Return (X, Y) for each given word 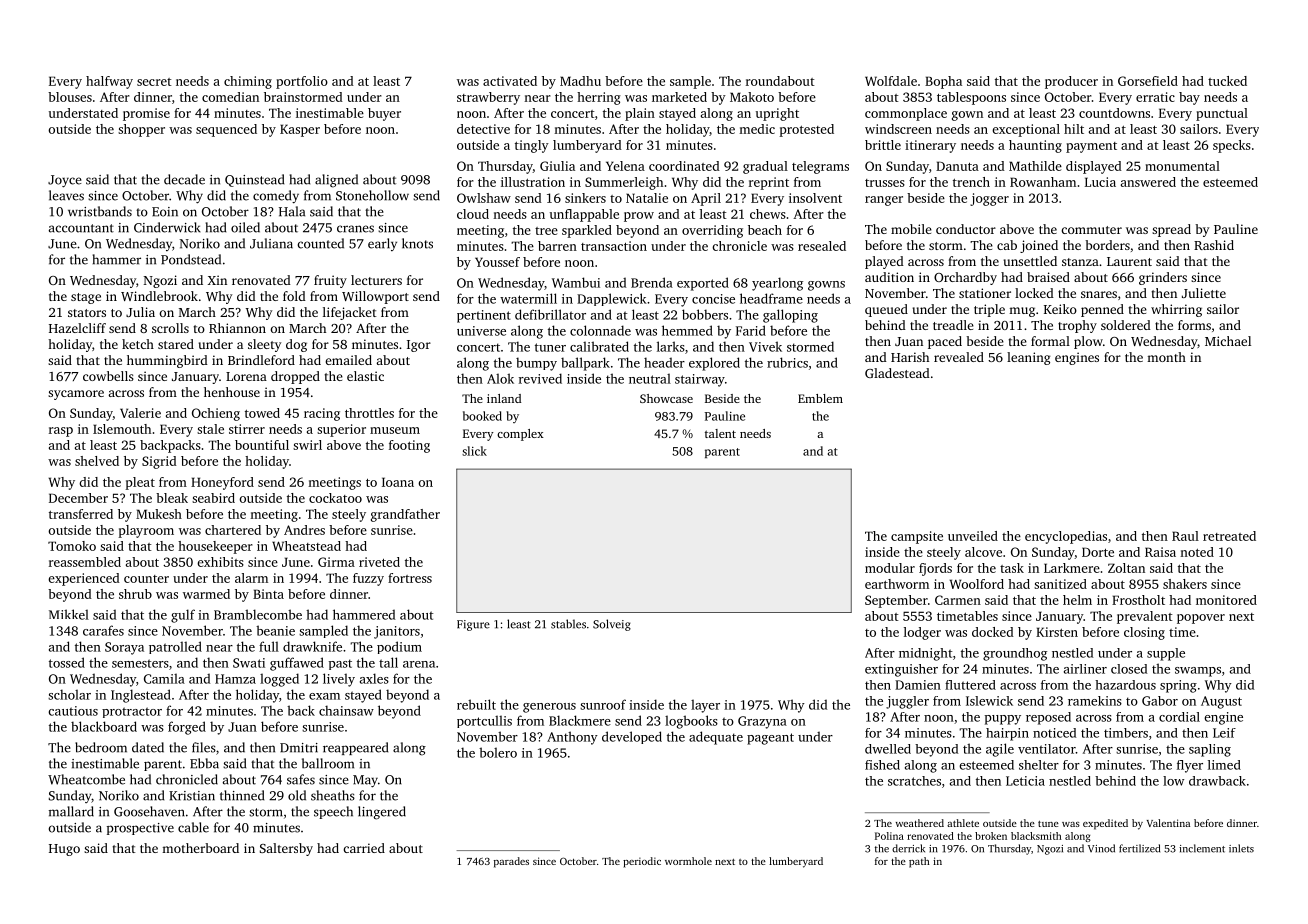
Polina (889, 836)
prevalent (1145, 617)
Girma (336, 562)
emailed (348, 360)
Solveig (612, 625)
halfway (109, 82)
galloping (790, 316)
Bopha (943, 82)
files (204, 747)
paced (945, 342)
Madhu (580, 81)
